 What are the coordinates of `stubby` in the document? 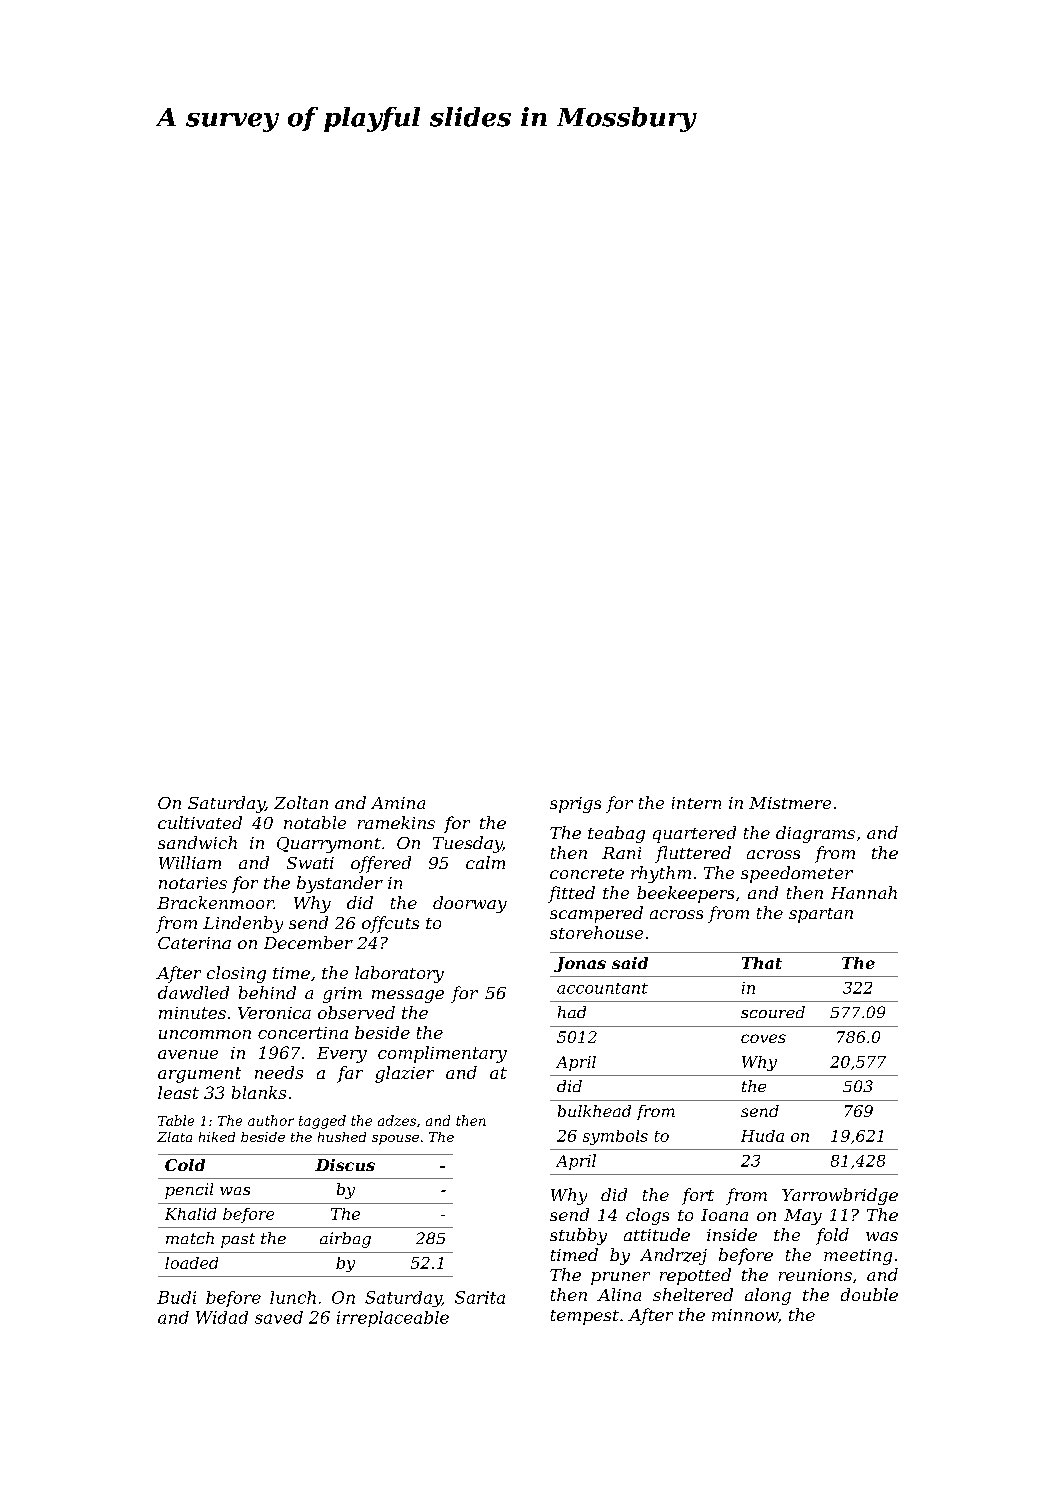 It's located at (578, 1236).
